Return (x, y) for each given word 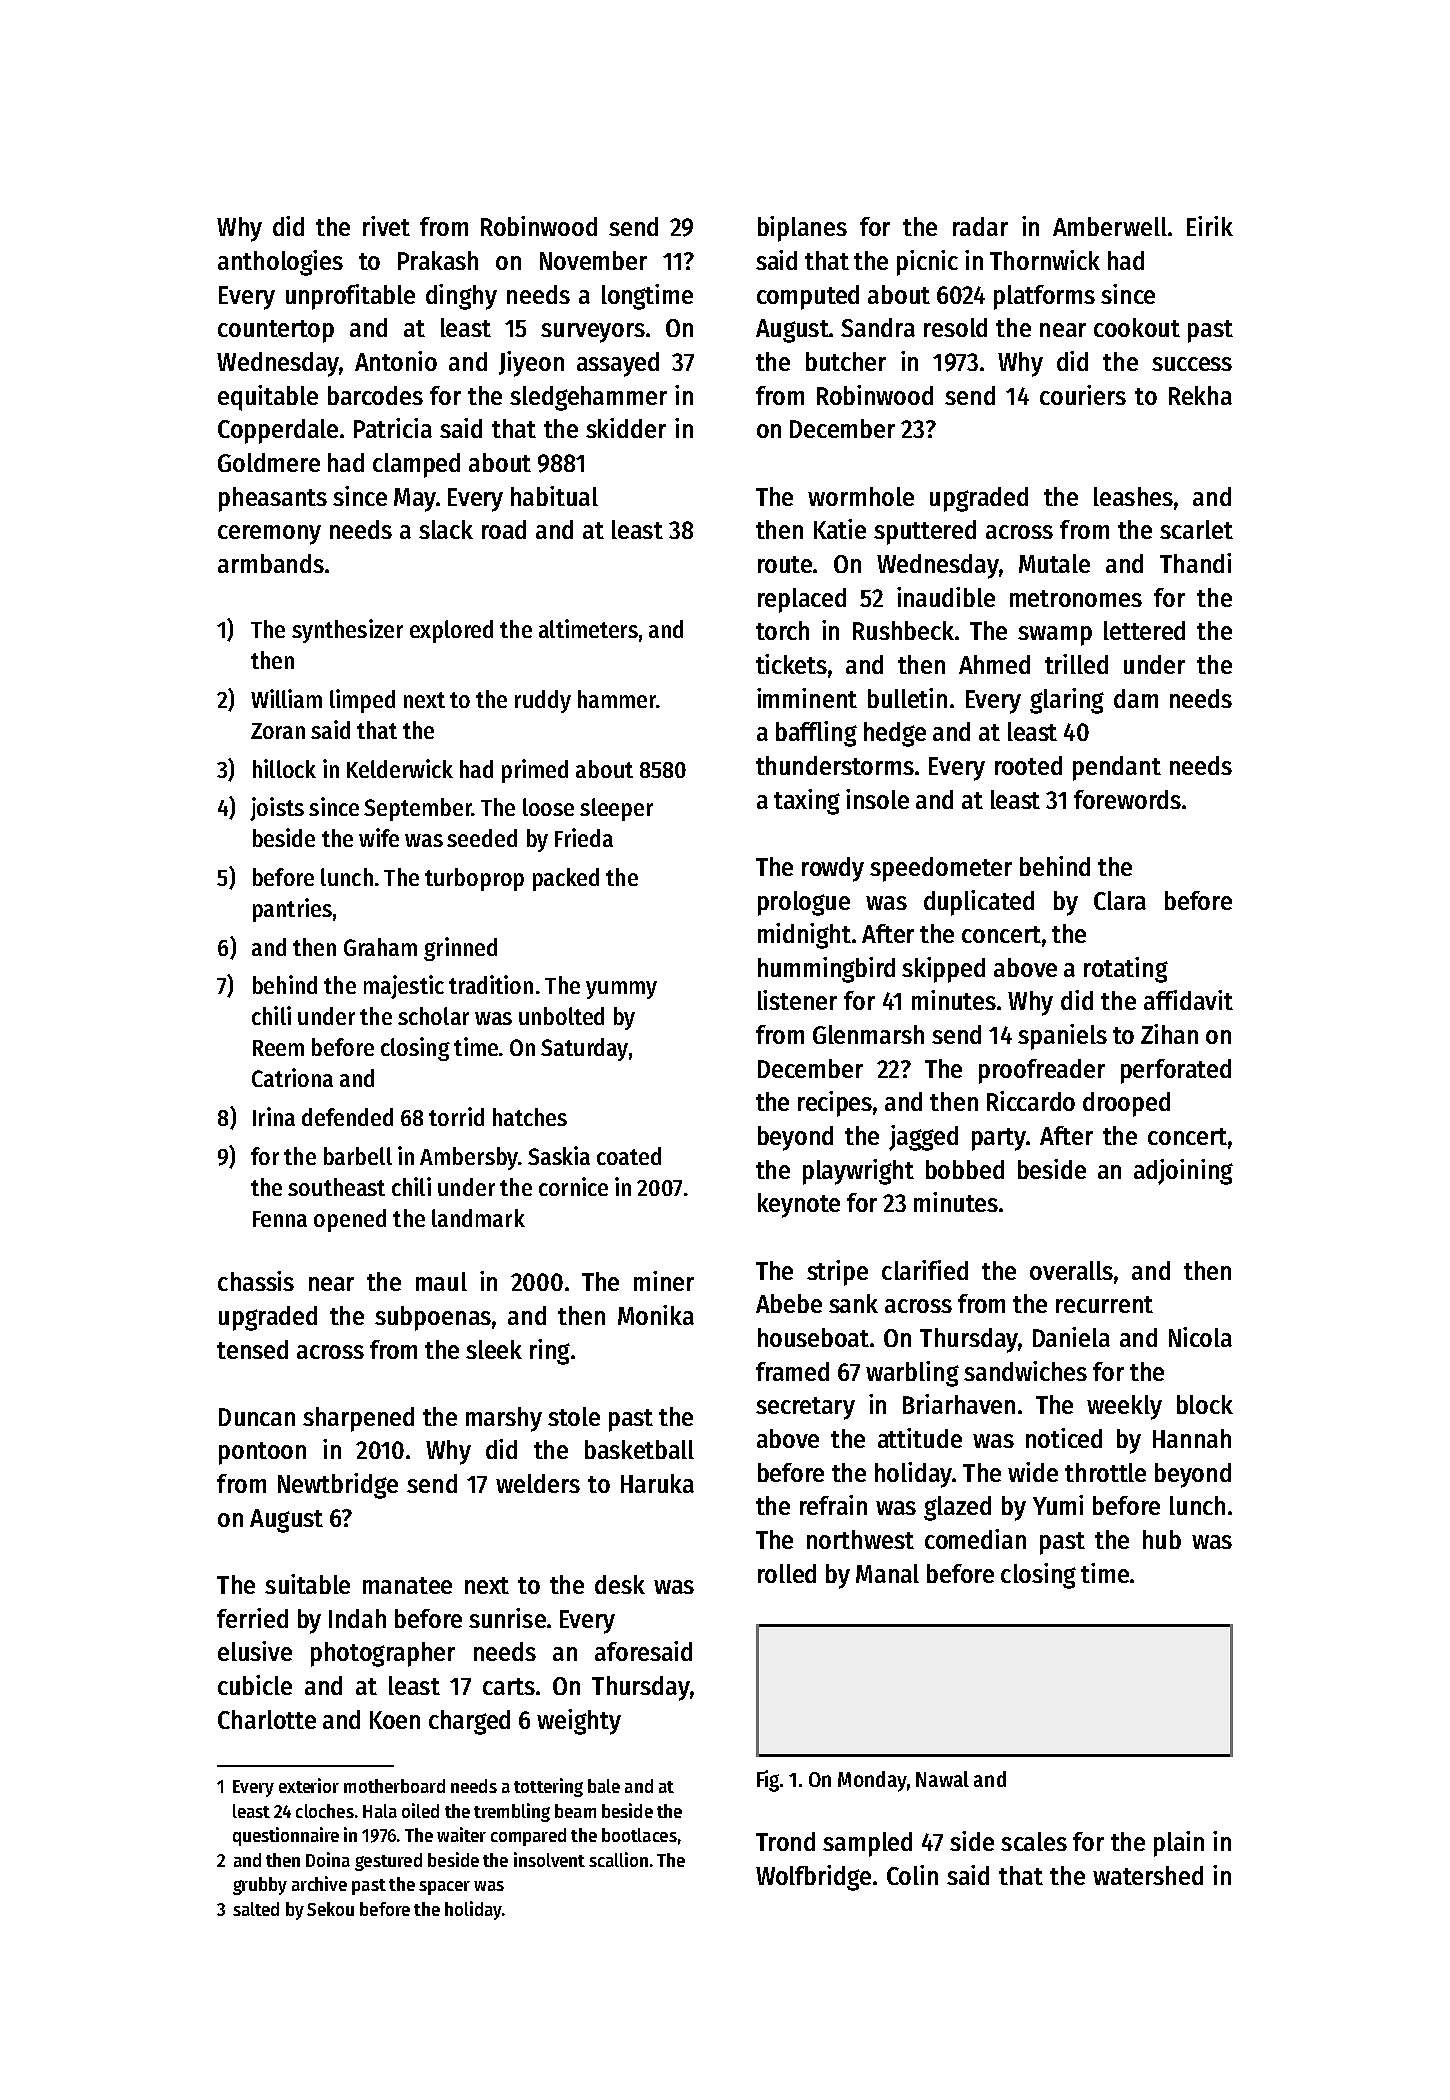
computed (808, 297)
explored (451, 631)
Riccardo (1031, 1101)
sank (853, 1303)
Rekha (1200, 395)
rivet (386, 226)
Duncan (257, 1417)
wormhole (861, 496)
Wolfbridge (813, 1878)
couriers (1083, 395)
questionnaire (286, 1836)
